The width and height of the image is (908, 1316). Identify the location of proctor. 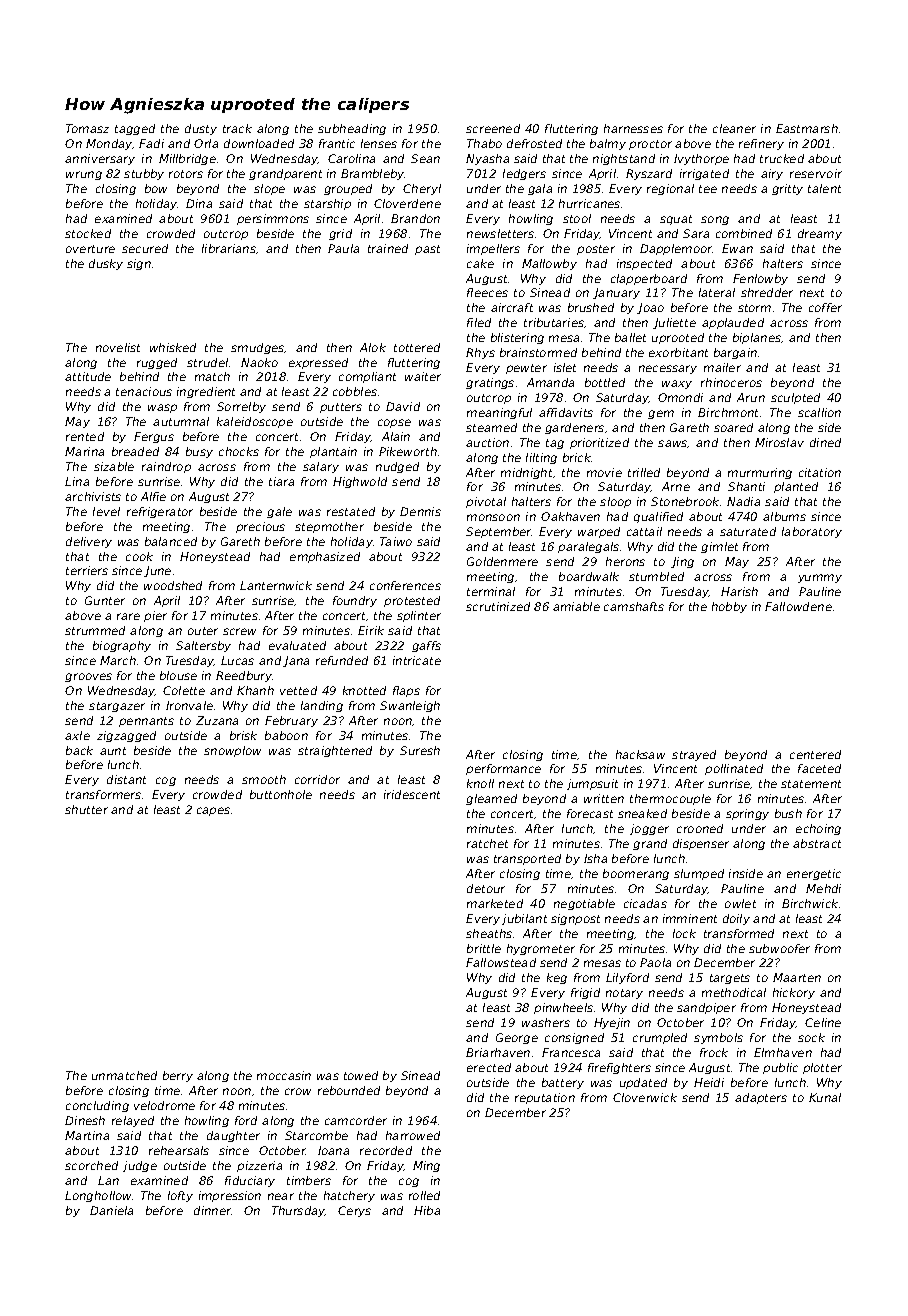
(650, 145).
